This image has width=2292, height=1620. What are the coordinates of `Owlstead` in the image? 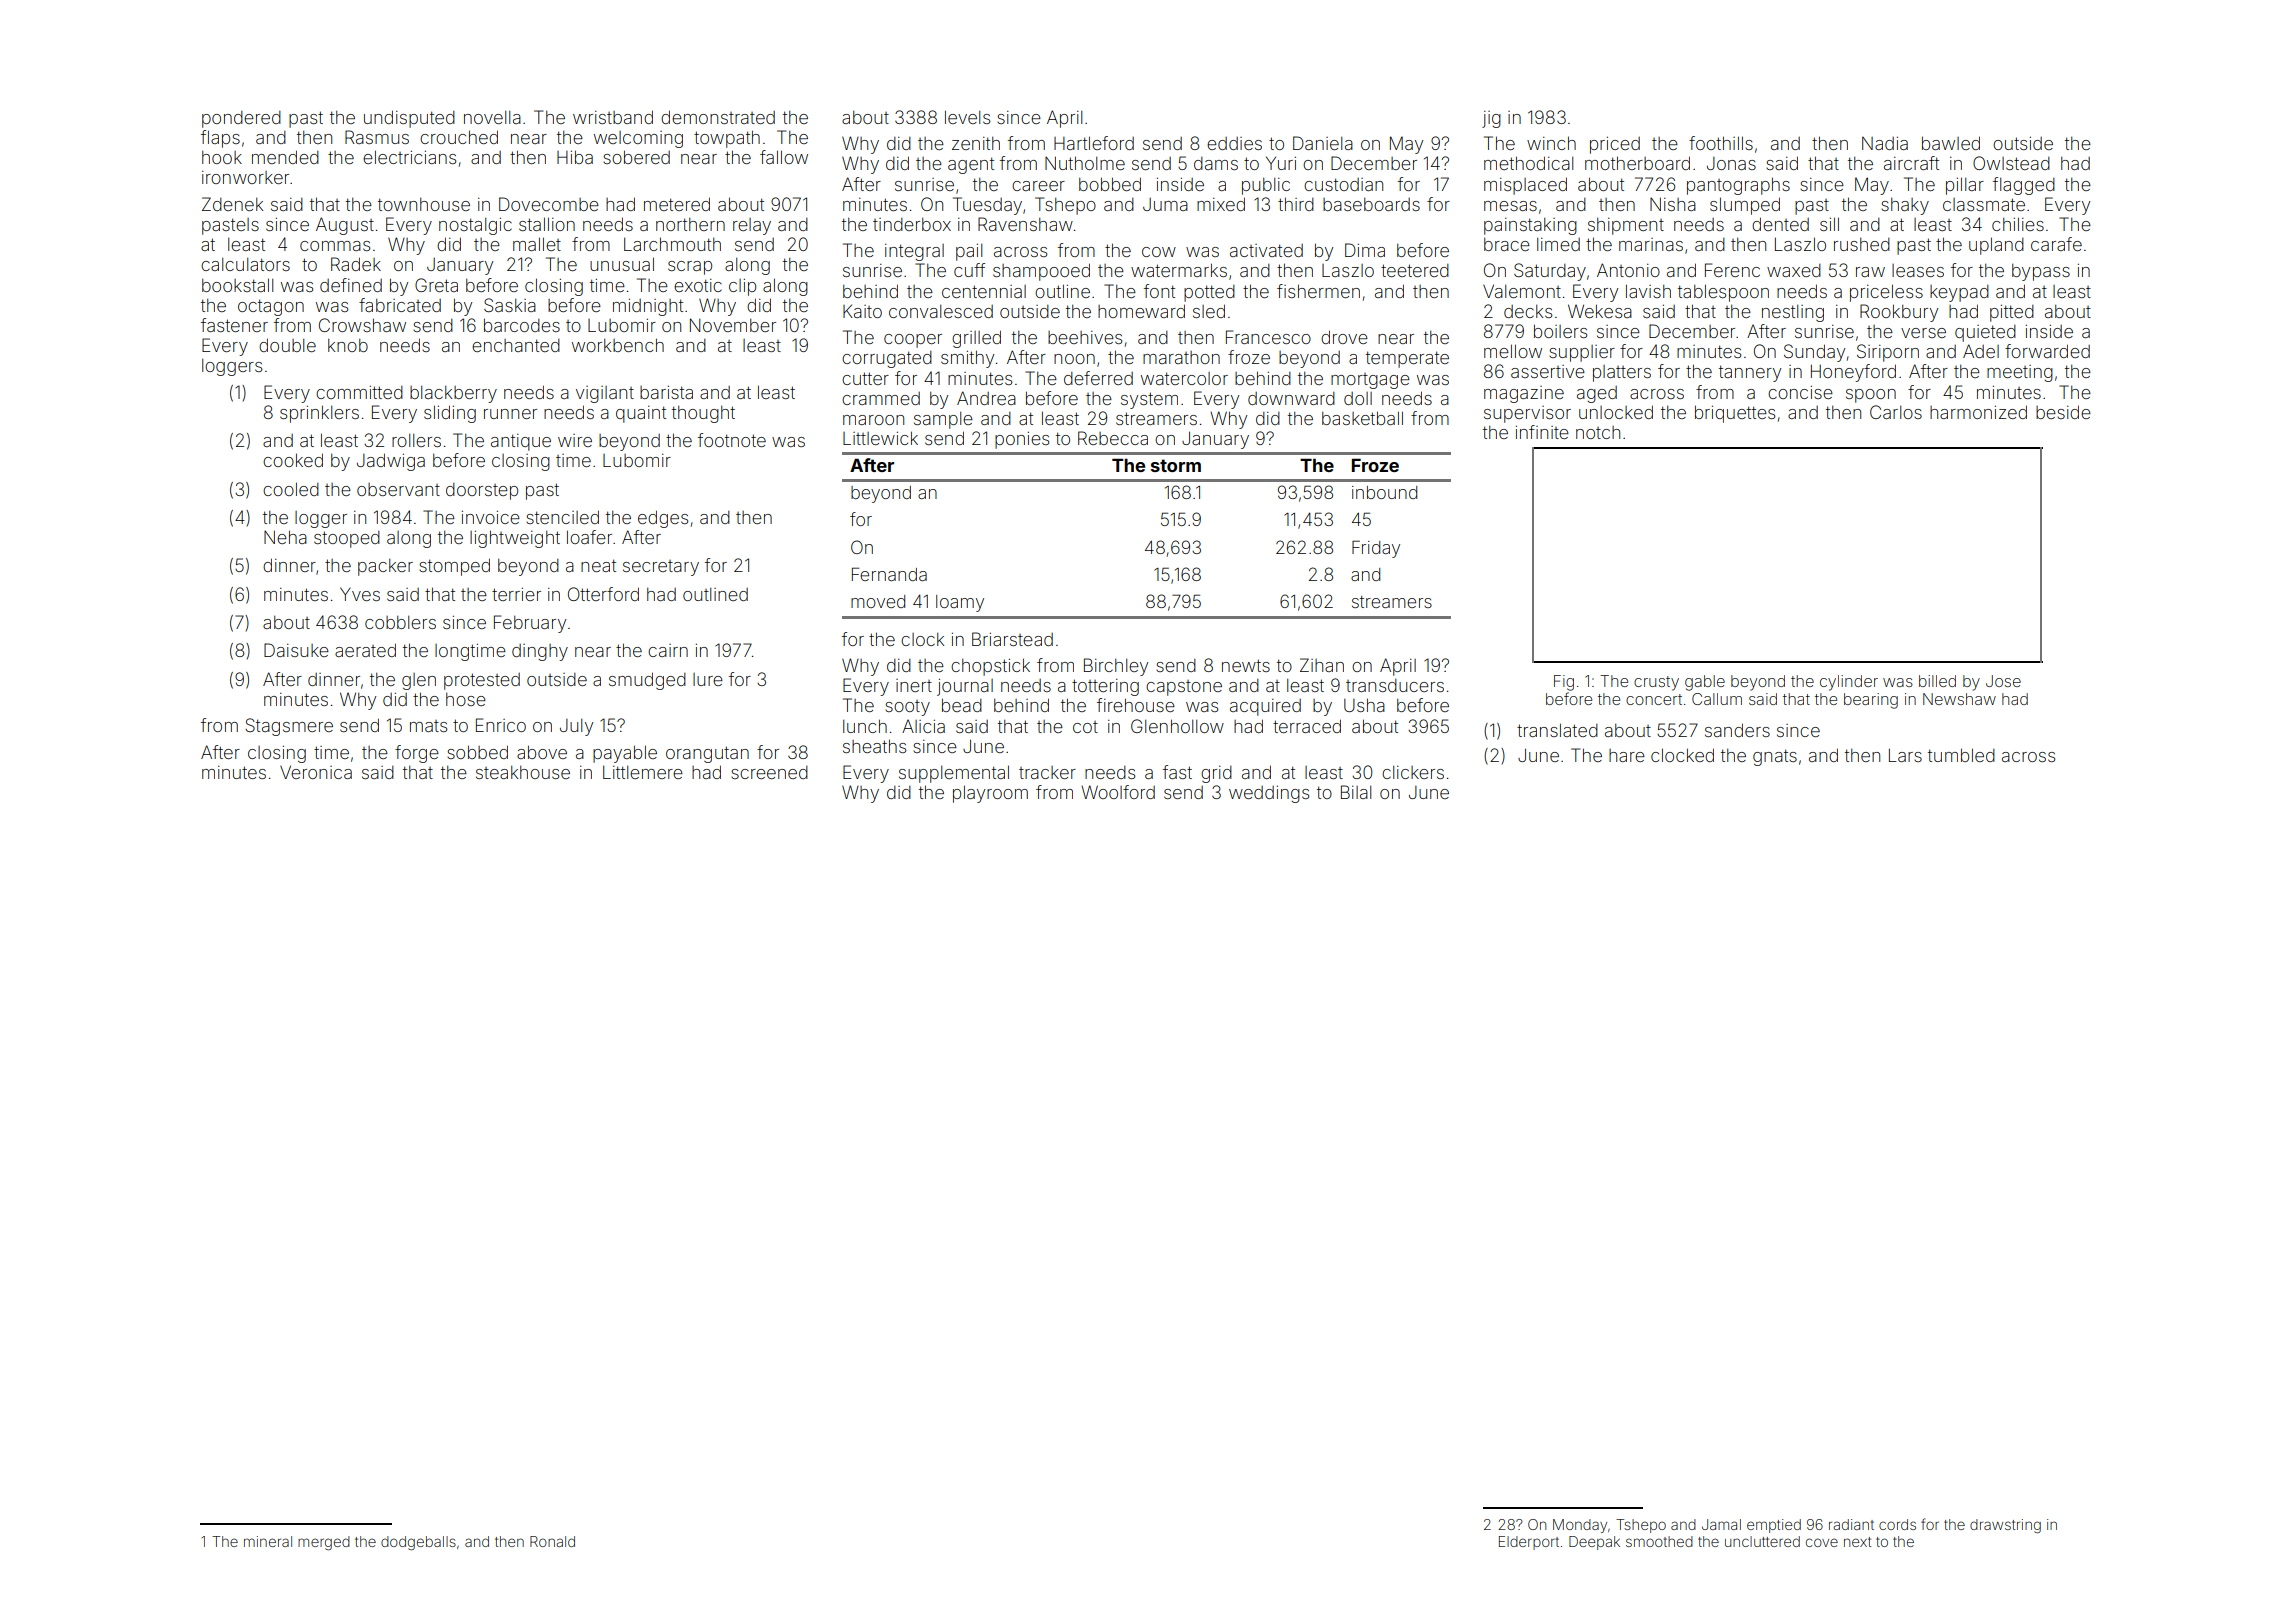 It's located at (2011, 163).
